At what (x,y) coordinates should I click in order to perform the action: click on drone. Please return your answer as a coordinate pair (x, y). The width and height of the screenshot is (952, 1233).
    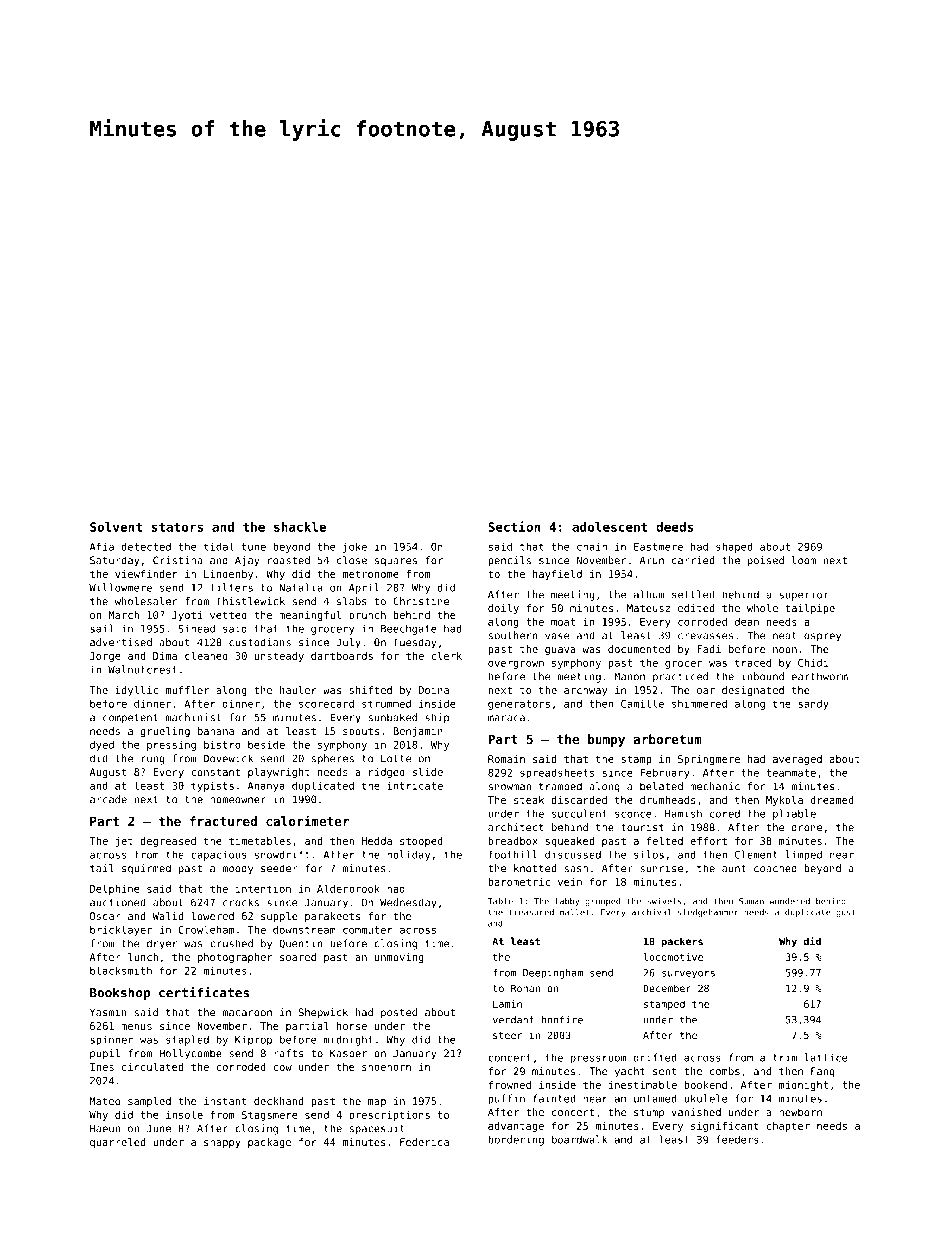
    Looking at the image, I should click on (807, 827).
